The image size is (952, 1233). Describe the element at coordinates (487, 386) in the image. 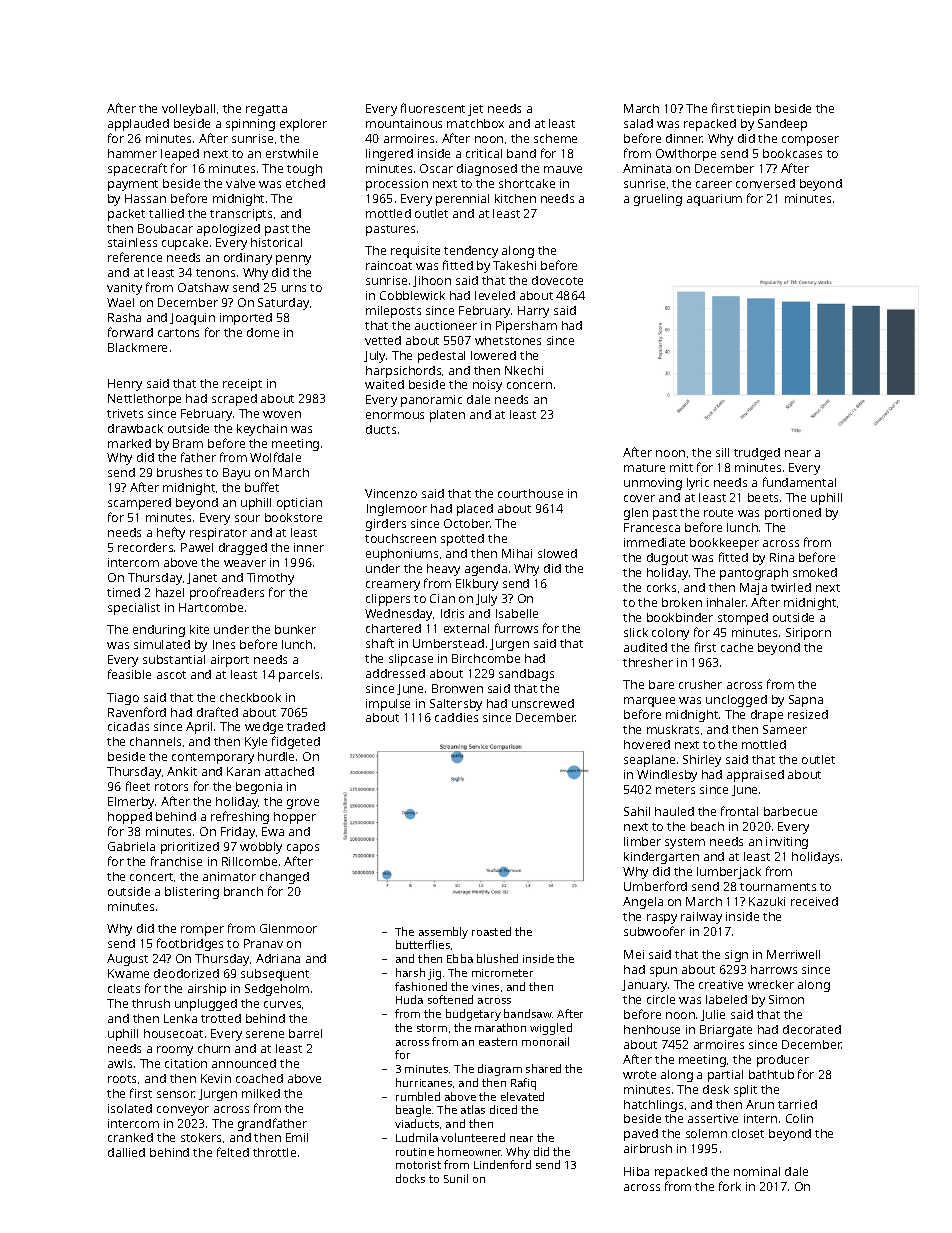

I see `noisy` at that location.
